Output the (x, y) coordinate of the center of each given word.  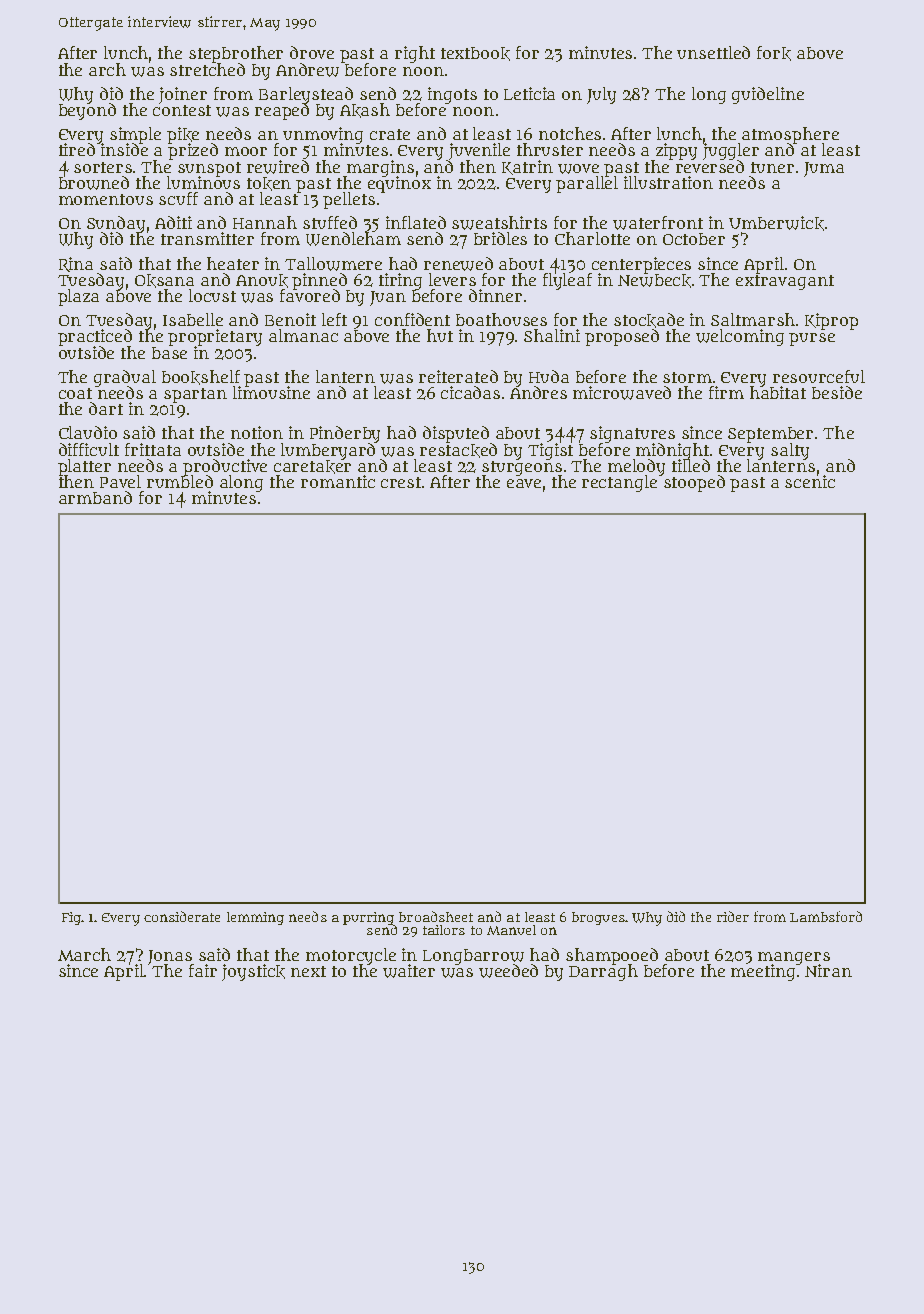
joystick (253, 972)
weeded (508, 971)
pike (183, 135)
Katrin (527, 167)
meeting (763, 973)
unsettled (713, 52)
